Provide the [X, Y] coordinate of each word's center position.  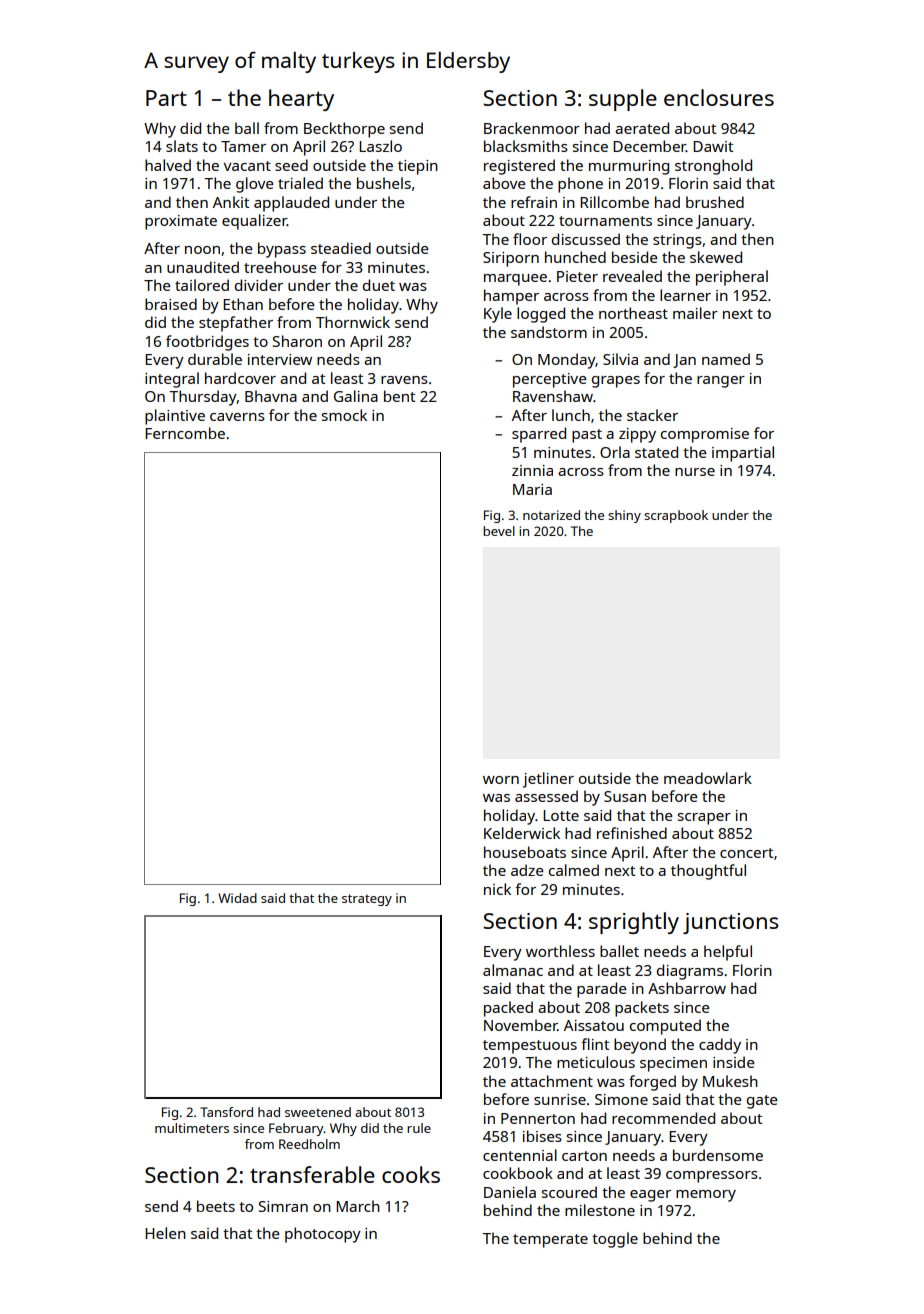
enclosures [719, 97]
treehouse [280, 267]
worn [501, 780]
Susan [625, 796]
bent [399, 396]
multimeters [192, 1128]
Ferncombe [185, 433]
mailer [695, 313]
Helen [165, 1233]
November [521, 1025]
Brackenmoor [532, 128]
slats [182, 146]
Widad [237, 898]
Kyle [498, 315]
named [726, 359]
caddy [720, 1046]
